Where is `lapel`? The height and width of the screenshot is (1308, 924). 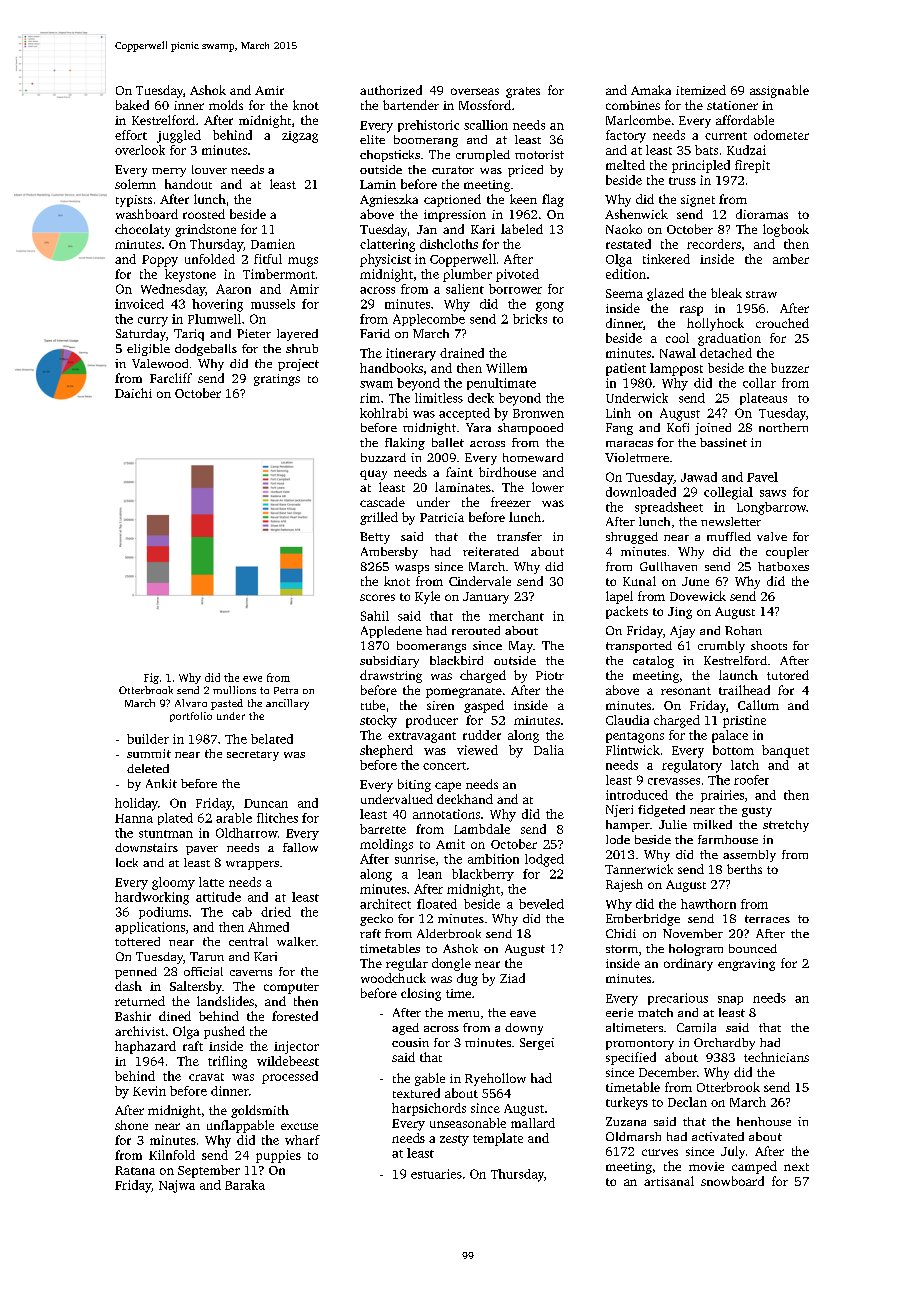
lapel is located at coordinates (619, 597).
